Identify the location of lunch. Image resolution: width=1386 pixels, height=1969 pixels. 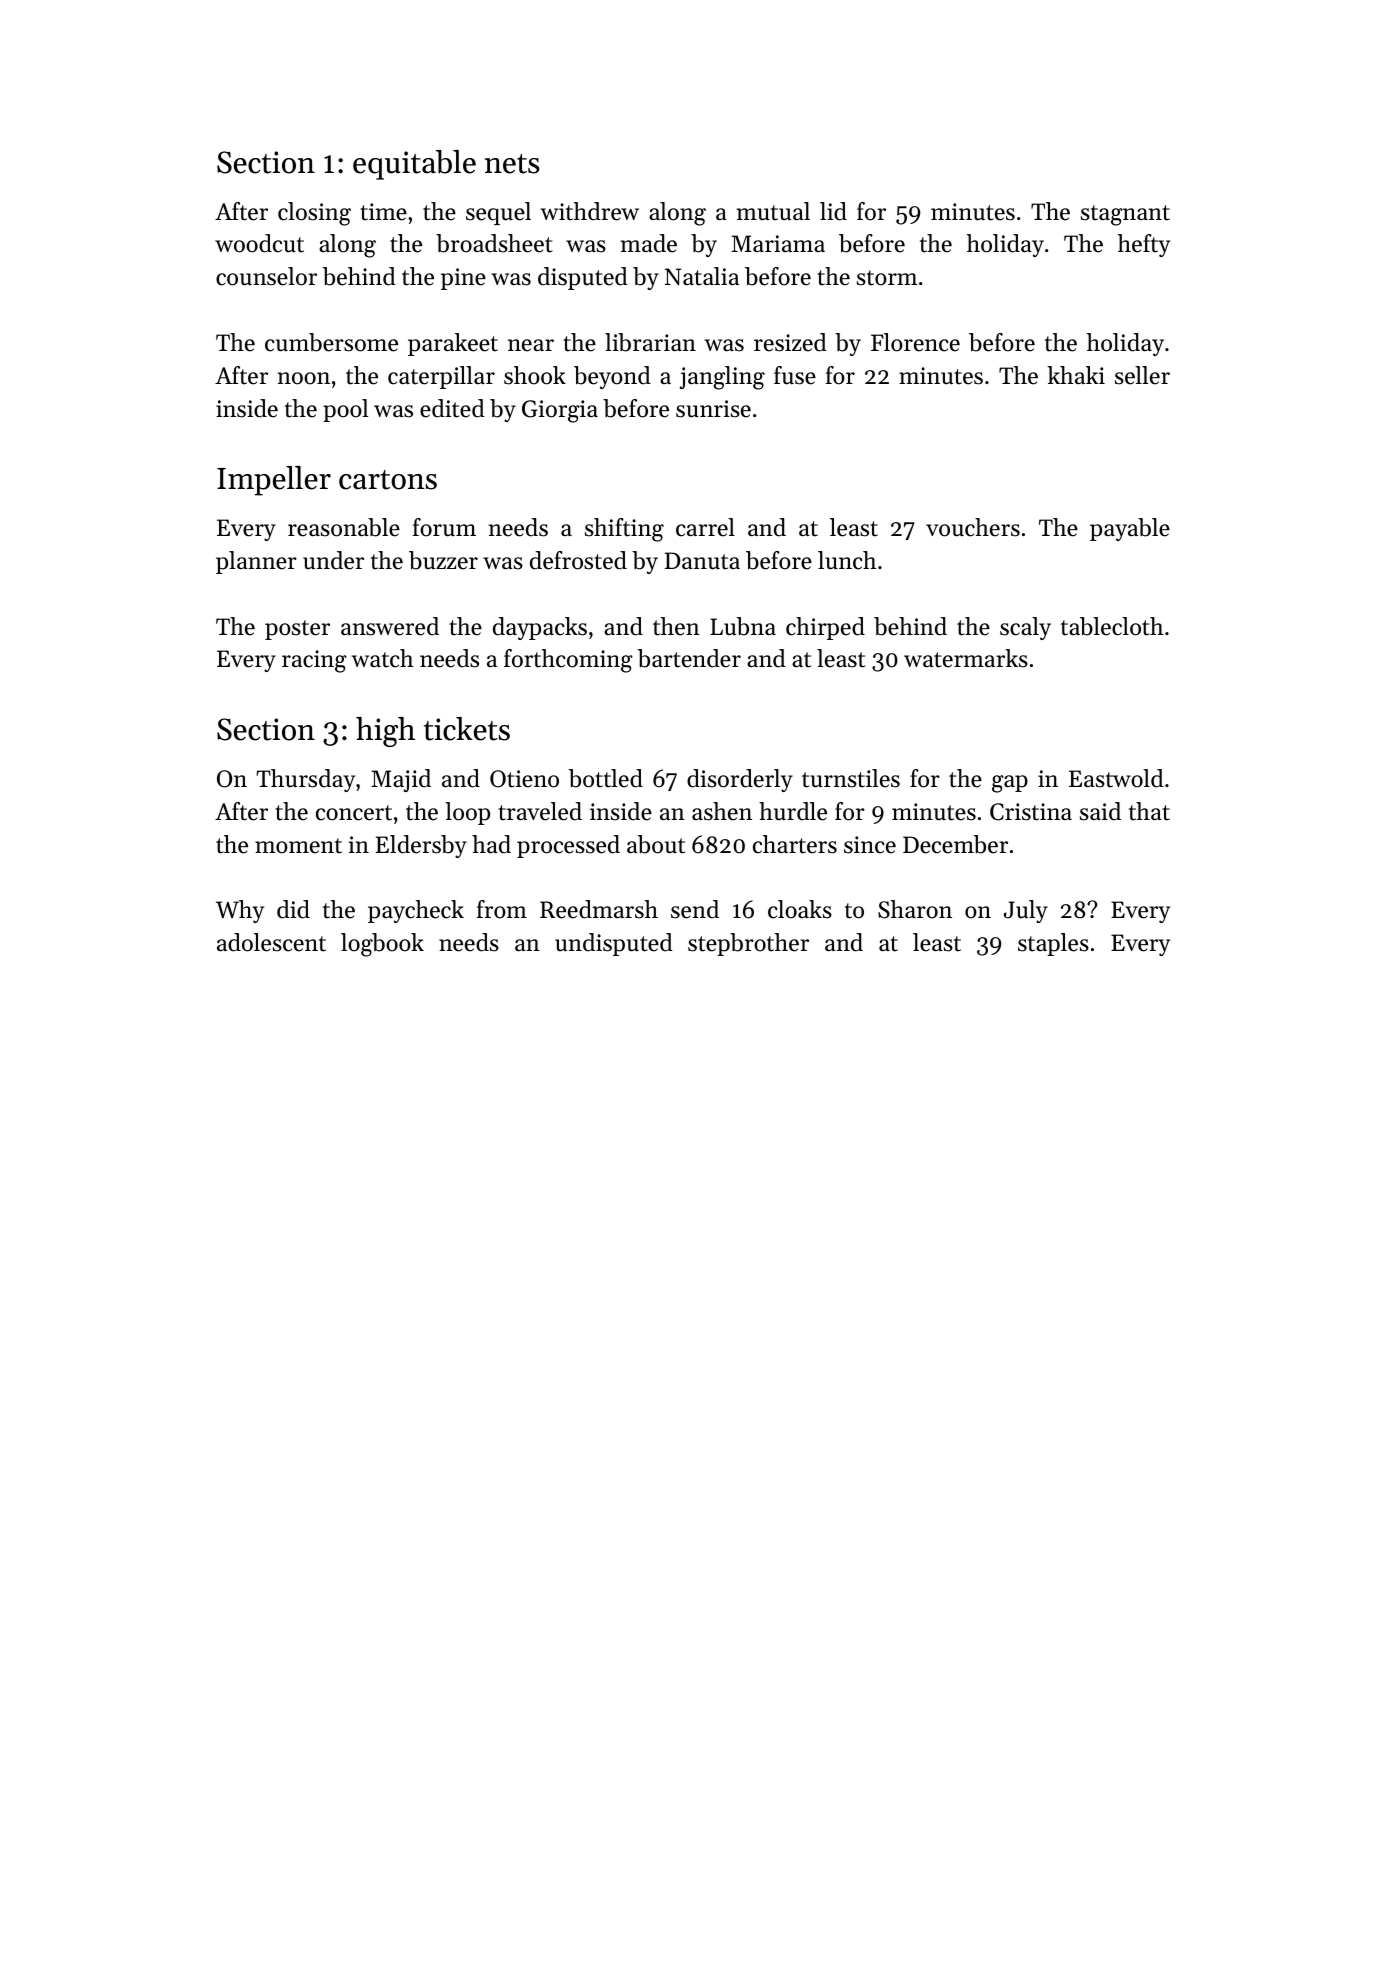
(847, 560).
